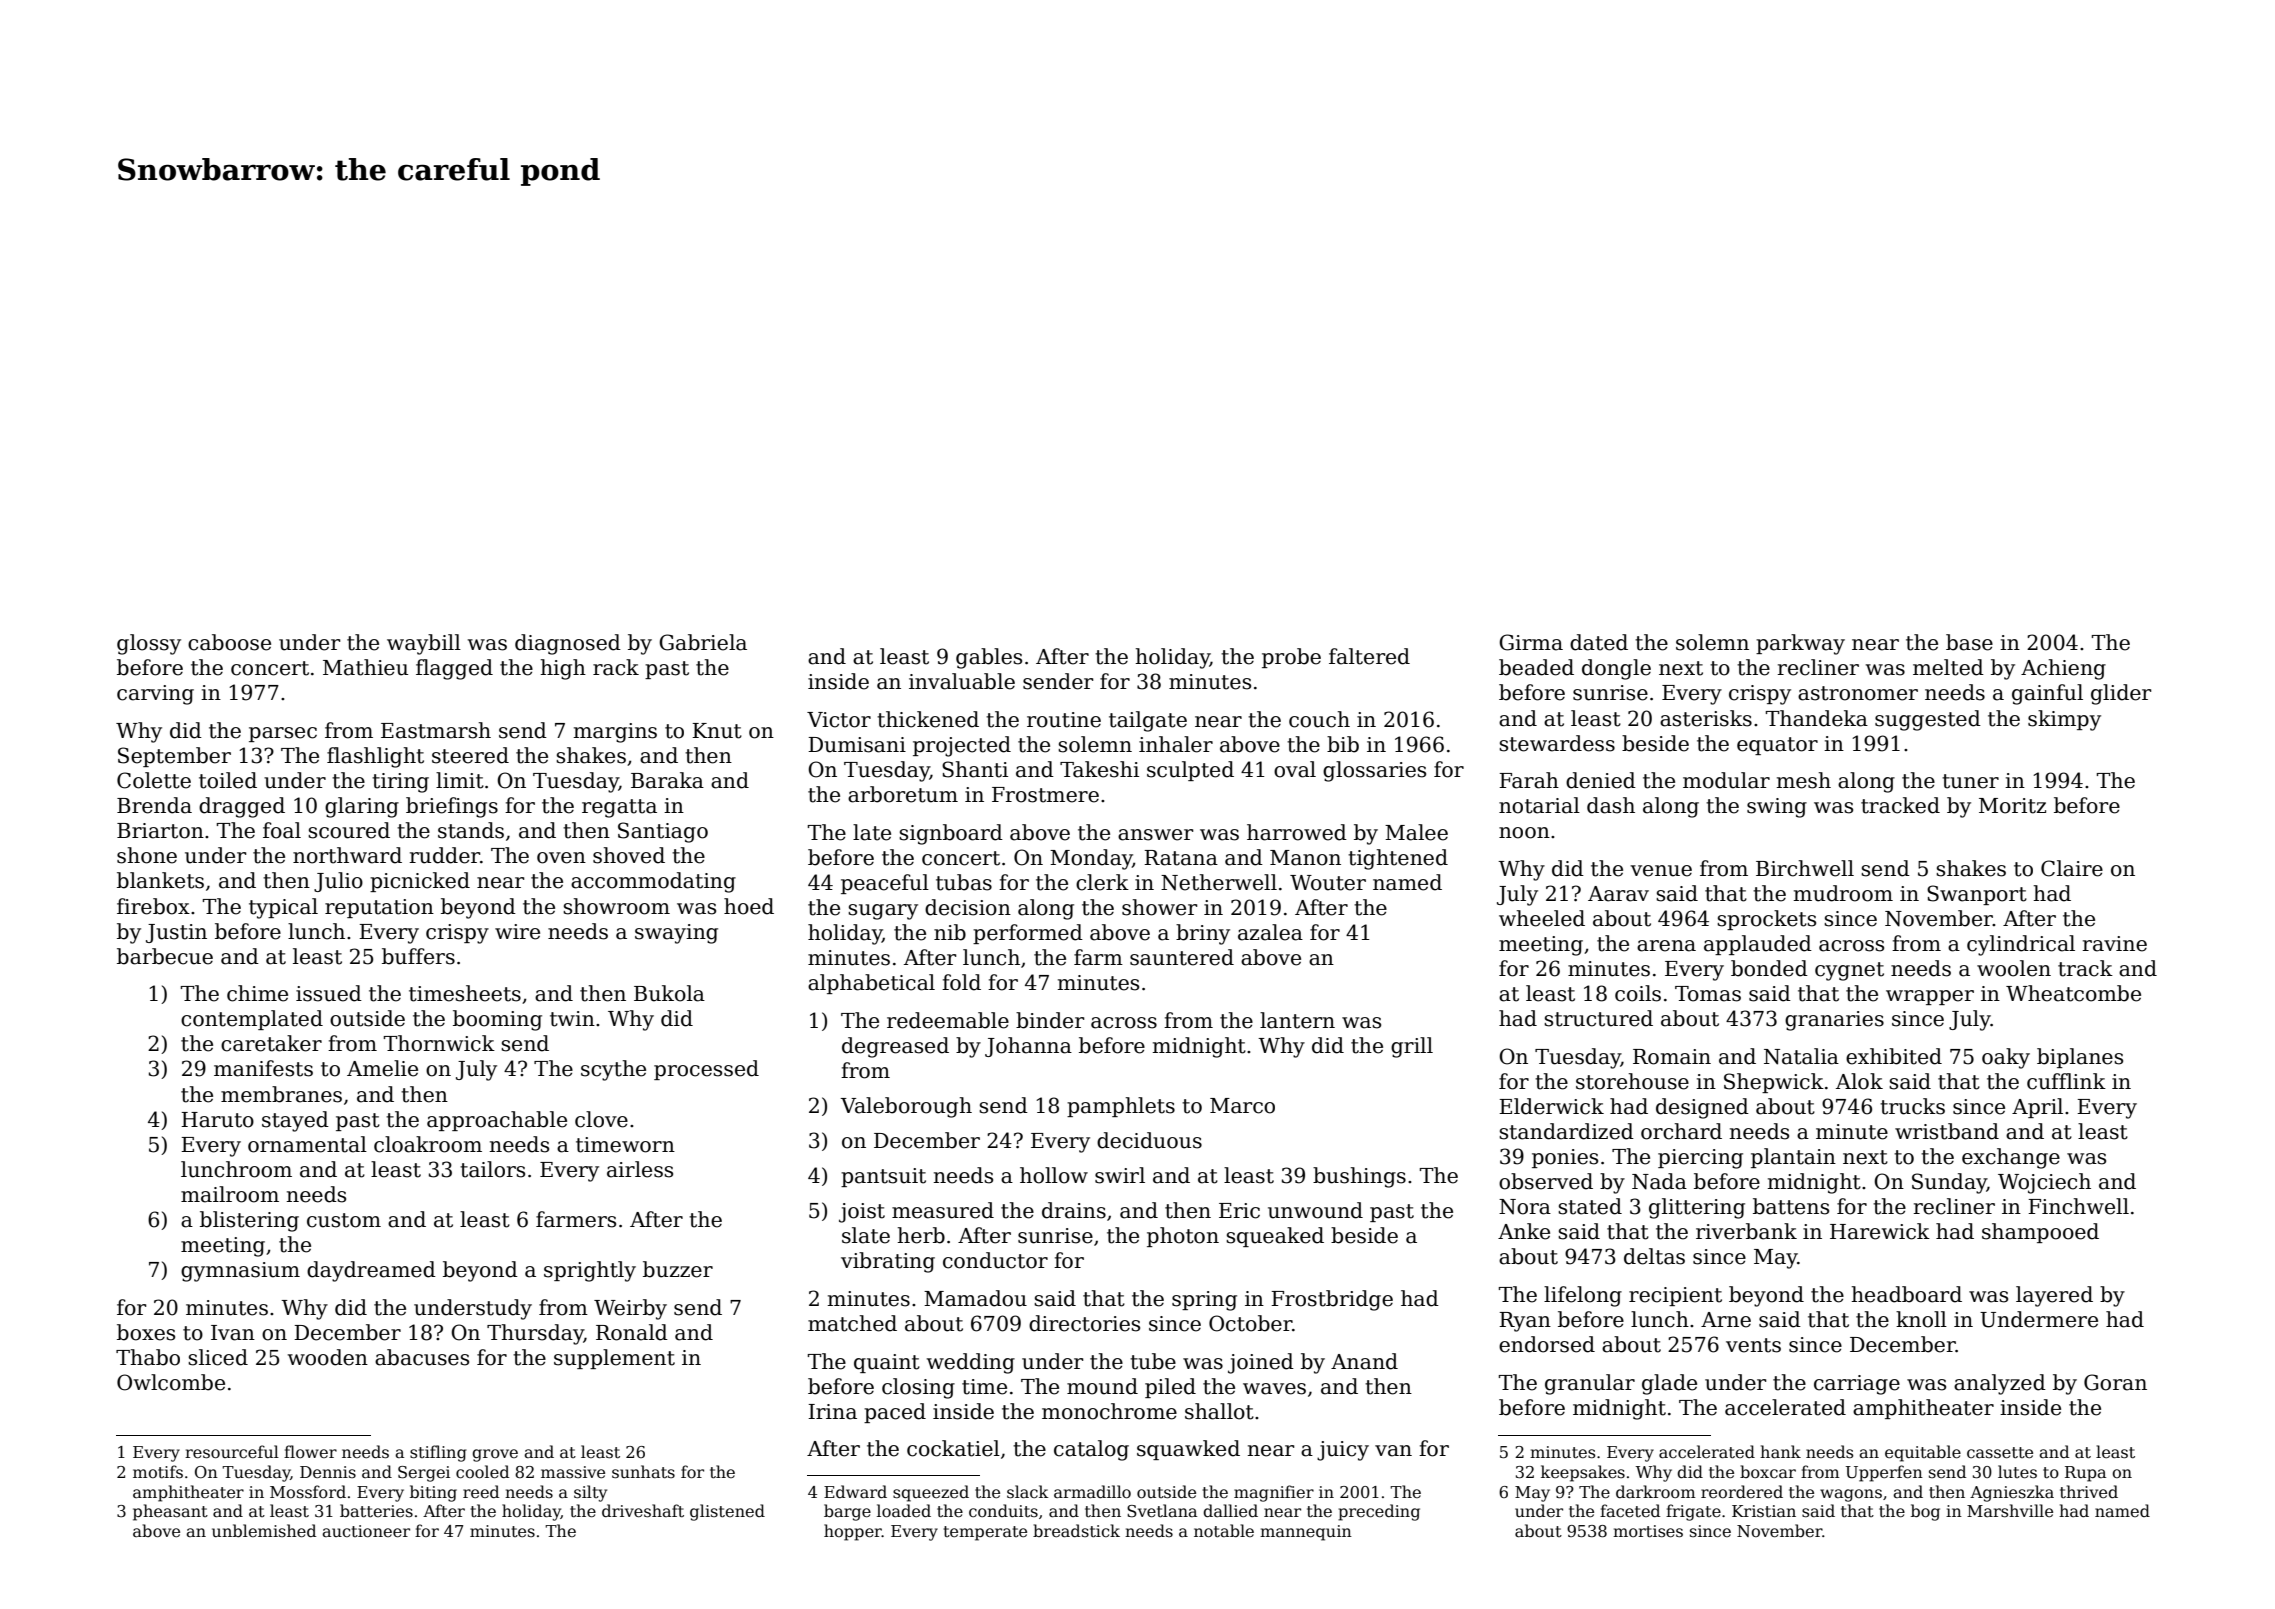 The width and height of the image is (2275, 1609). Describe the element at coordinates (1531, 642) in the image. I see `Girma` at that location.
